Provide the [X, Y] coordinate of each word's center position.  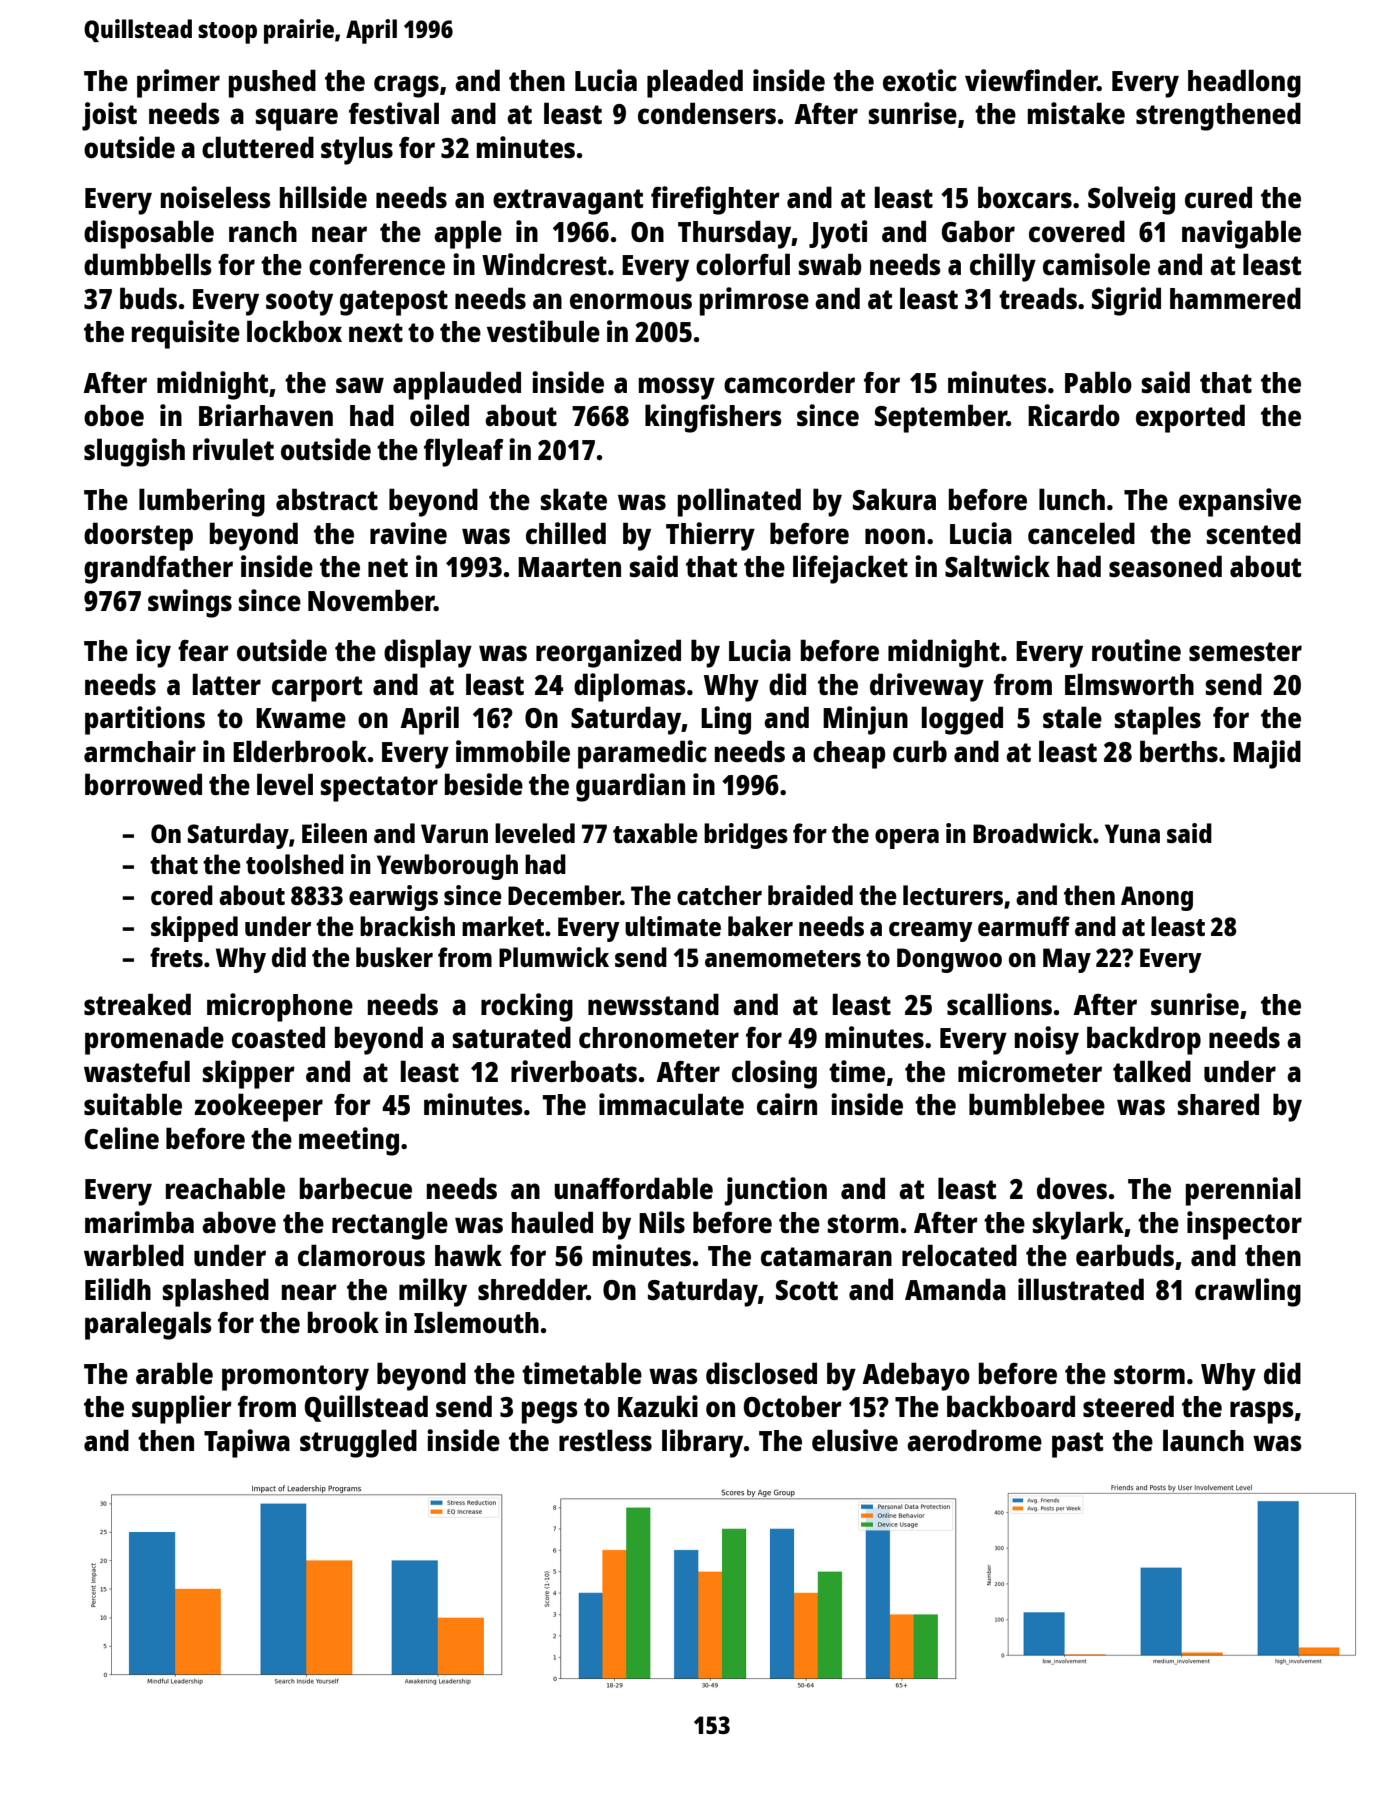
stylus [357, 150]
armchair [140, 751]
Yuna [1132, 833]
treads [1038, 298]
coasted [278, 1037]
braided [810, 895]
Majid [1267, 754]
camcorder [789, 382]
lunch [1072, 499]
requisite [186, 334]
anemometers [783, 958]
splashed [216, 1292]
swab [830, 264]
